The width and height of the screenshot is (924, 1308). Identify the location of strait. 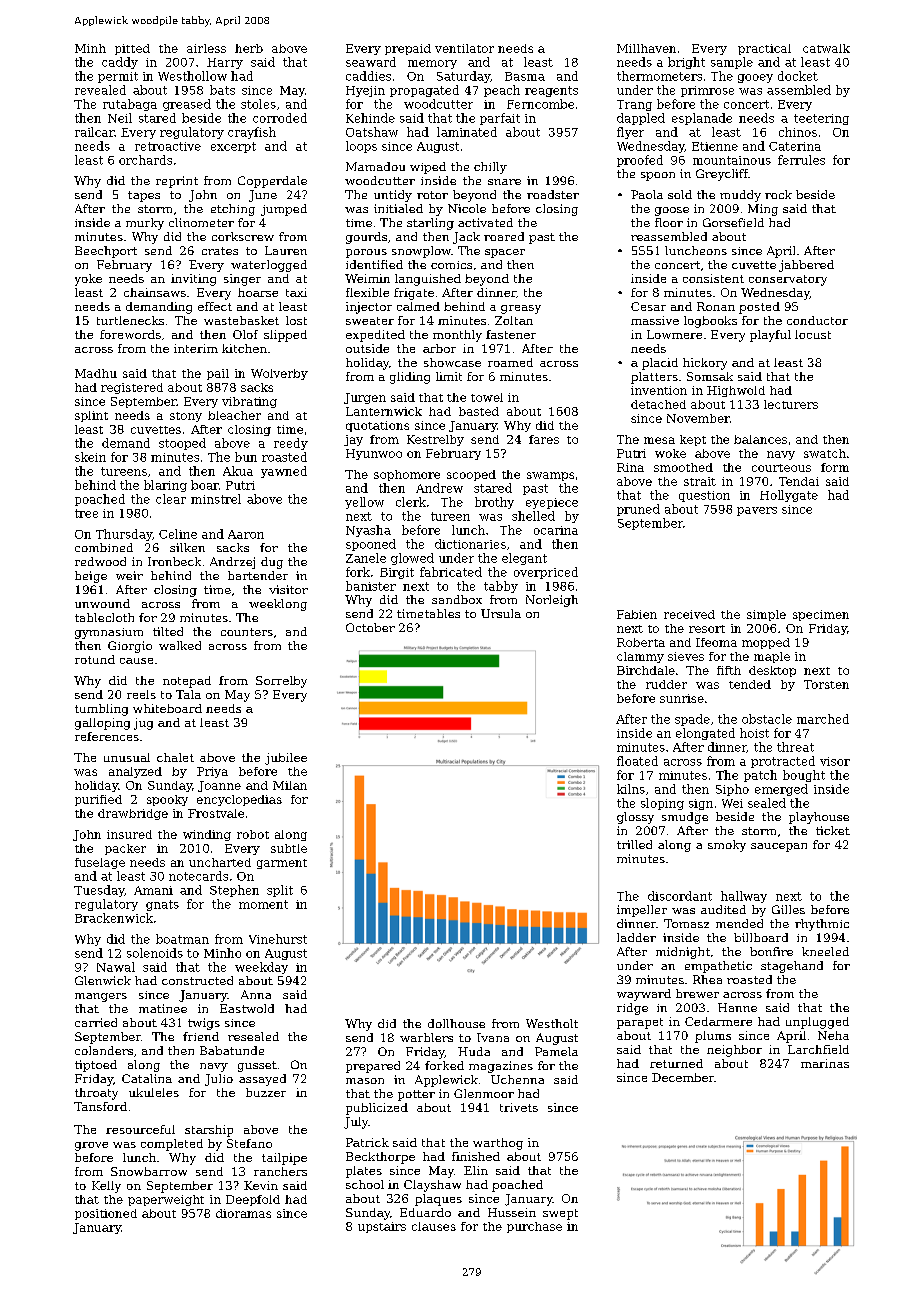
(700, 481).
